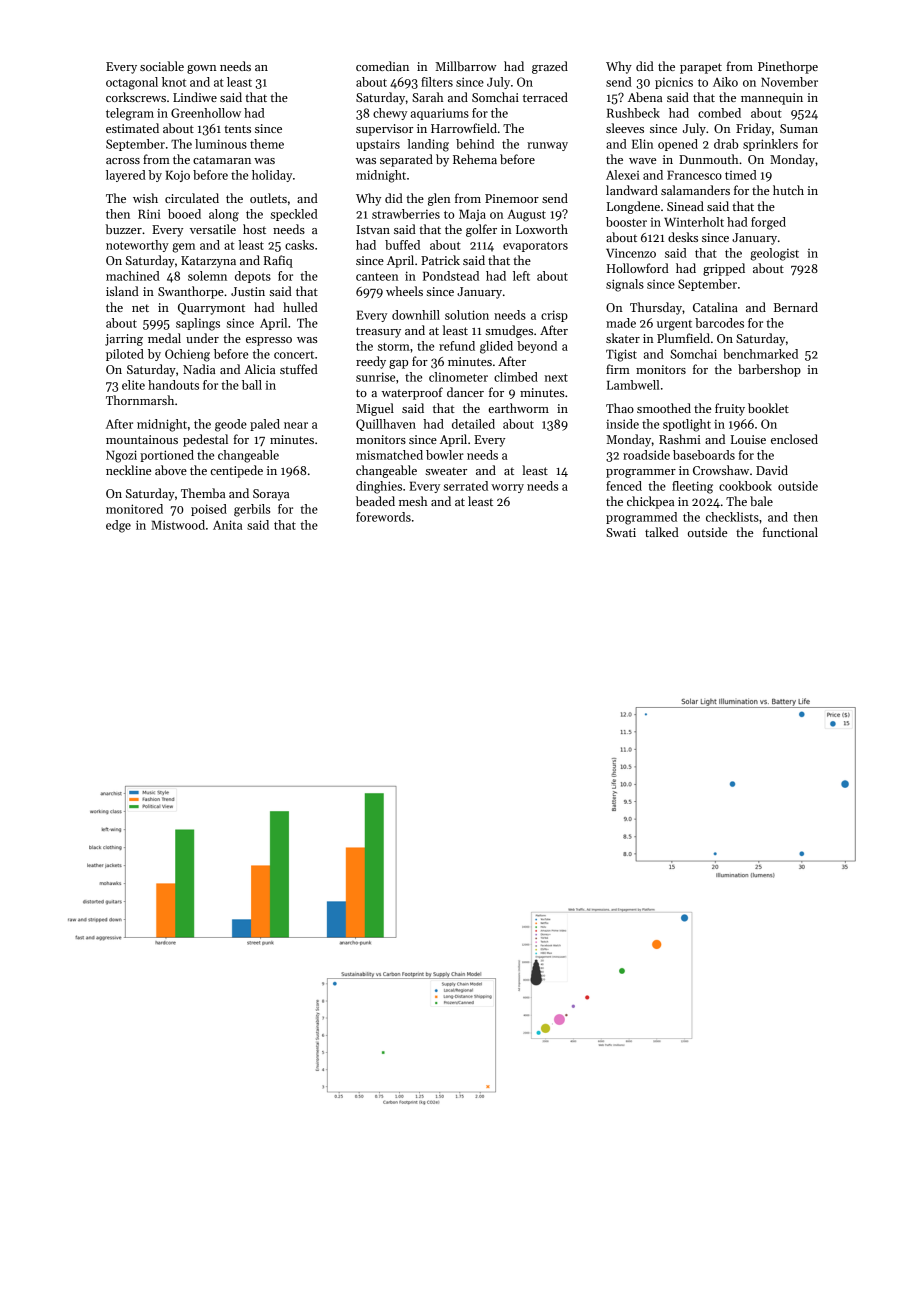 Image resolution: width=924 pixels, height=1308 pixels. I want to click on Thao, so click(620, 408).
